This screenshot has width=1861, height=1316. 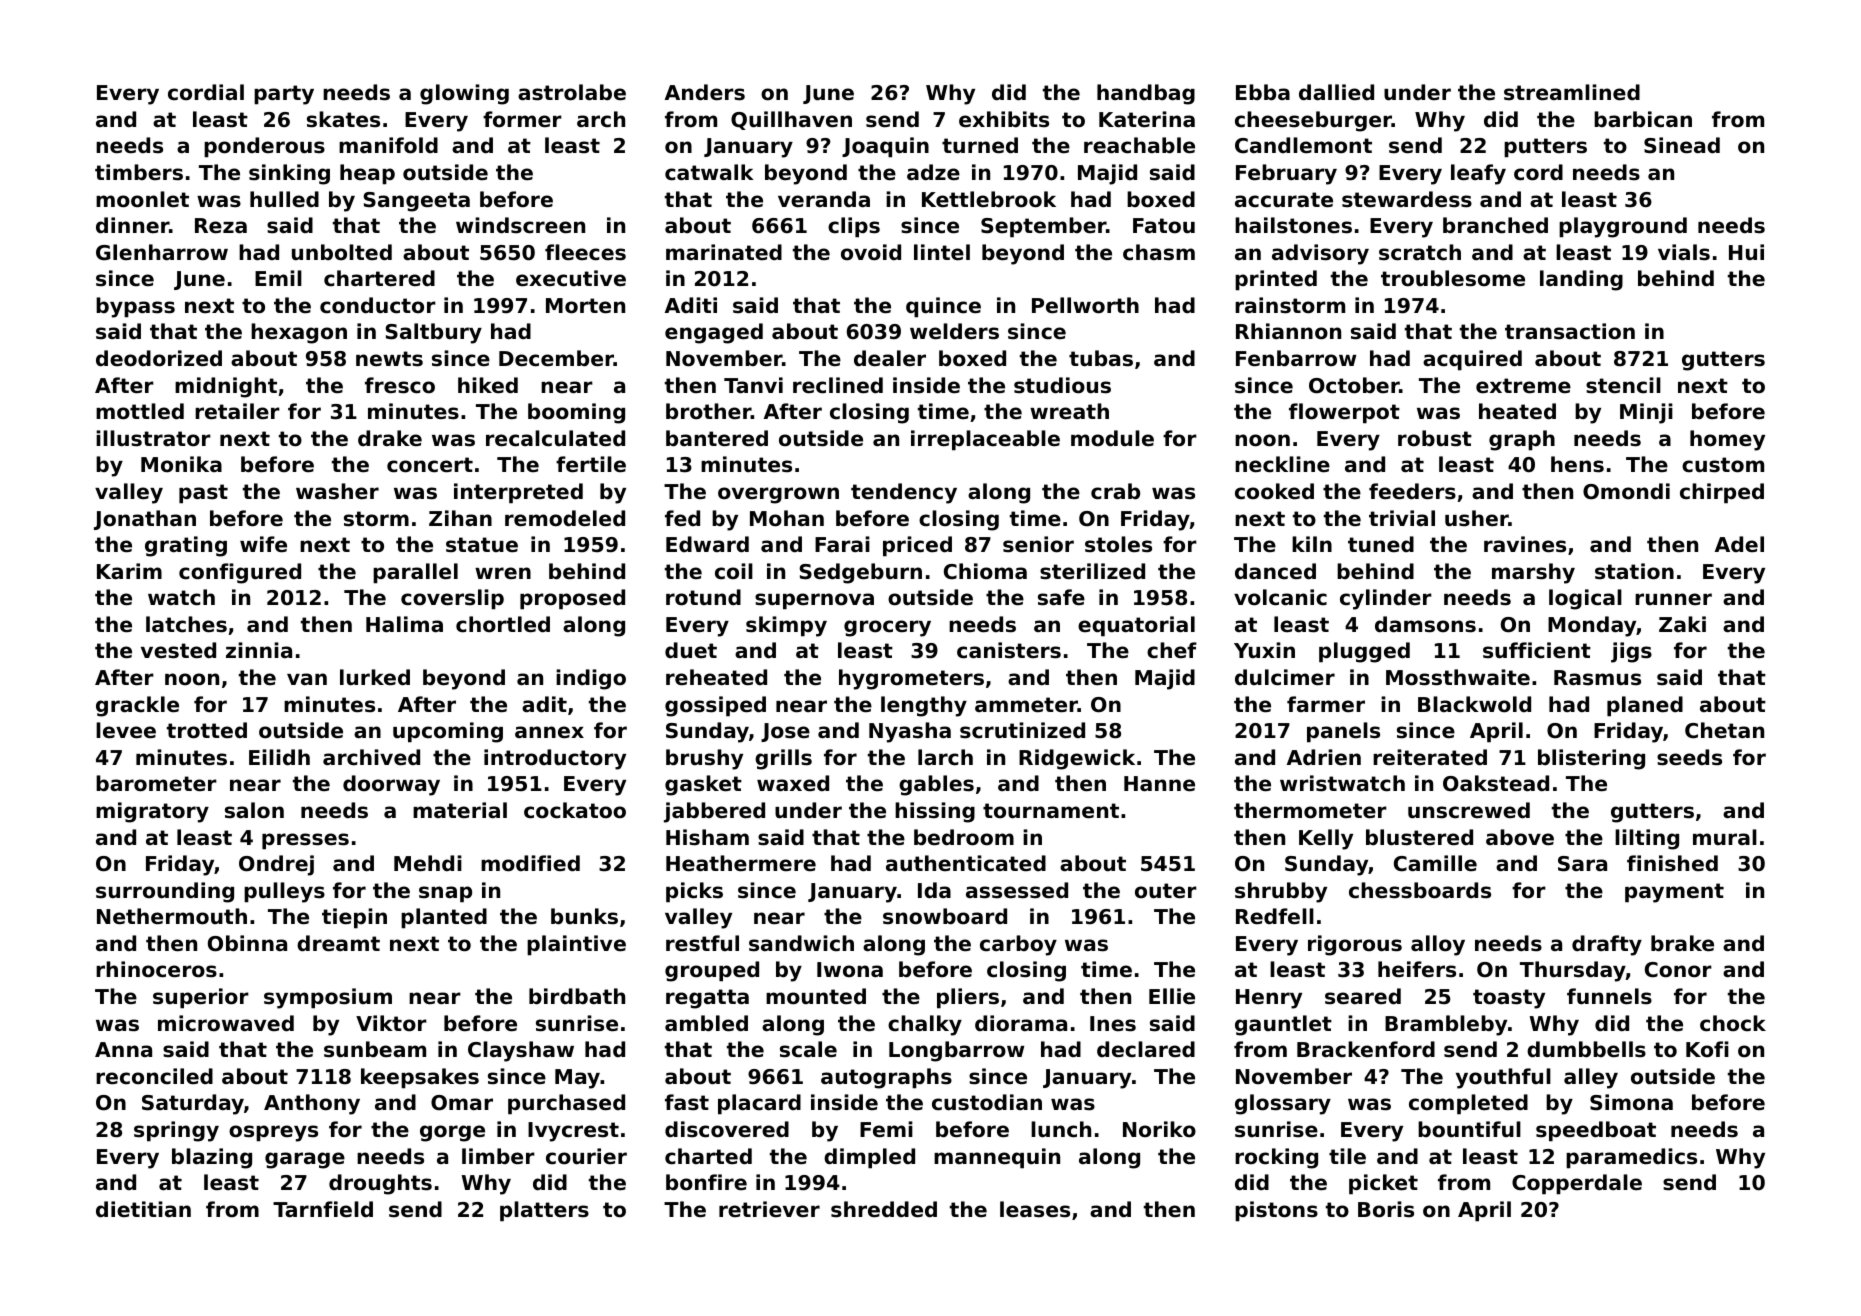 I want to click on seared, so click(x=1363, y=996).
